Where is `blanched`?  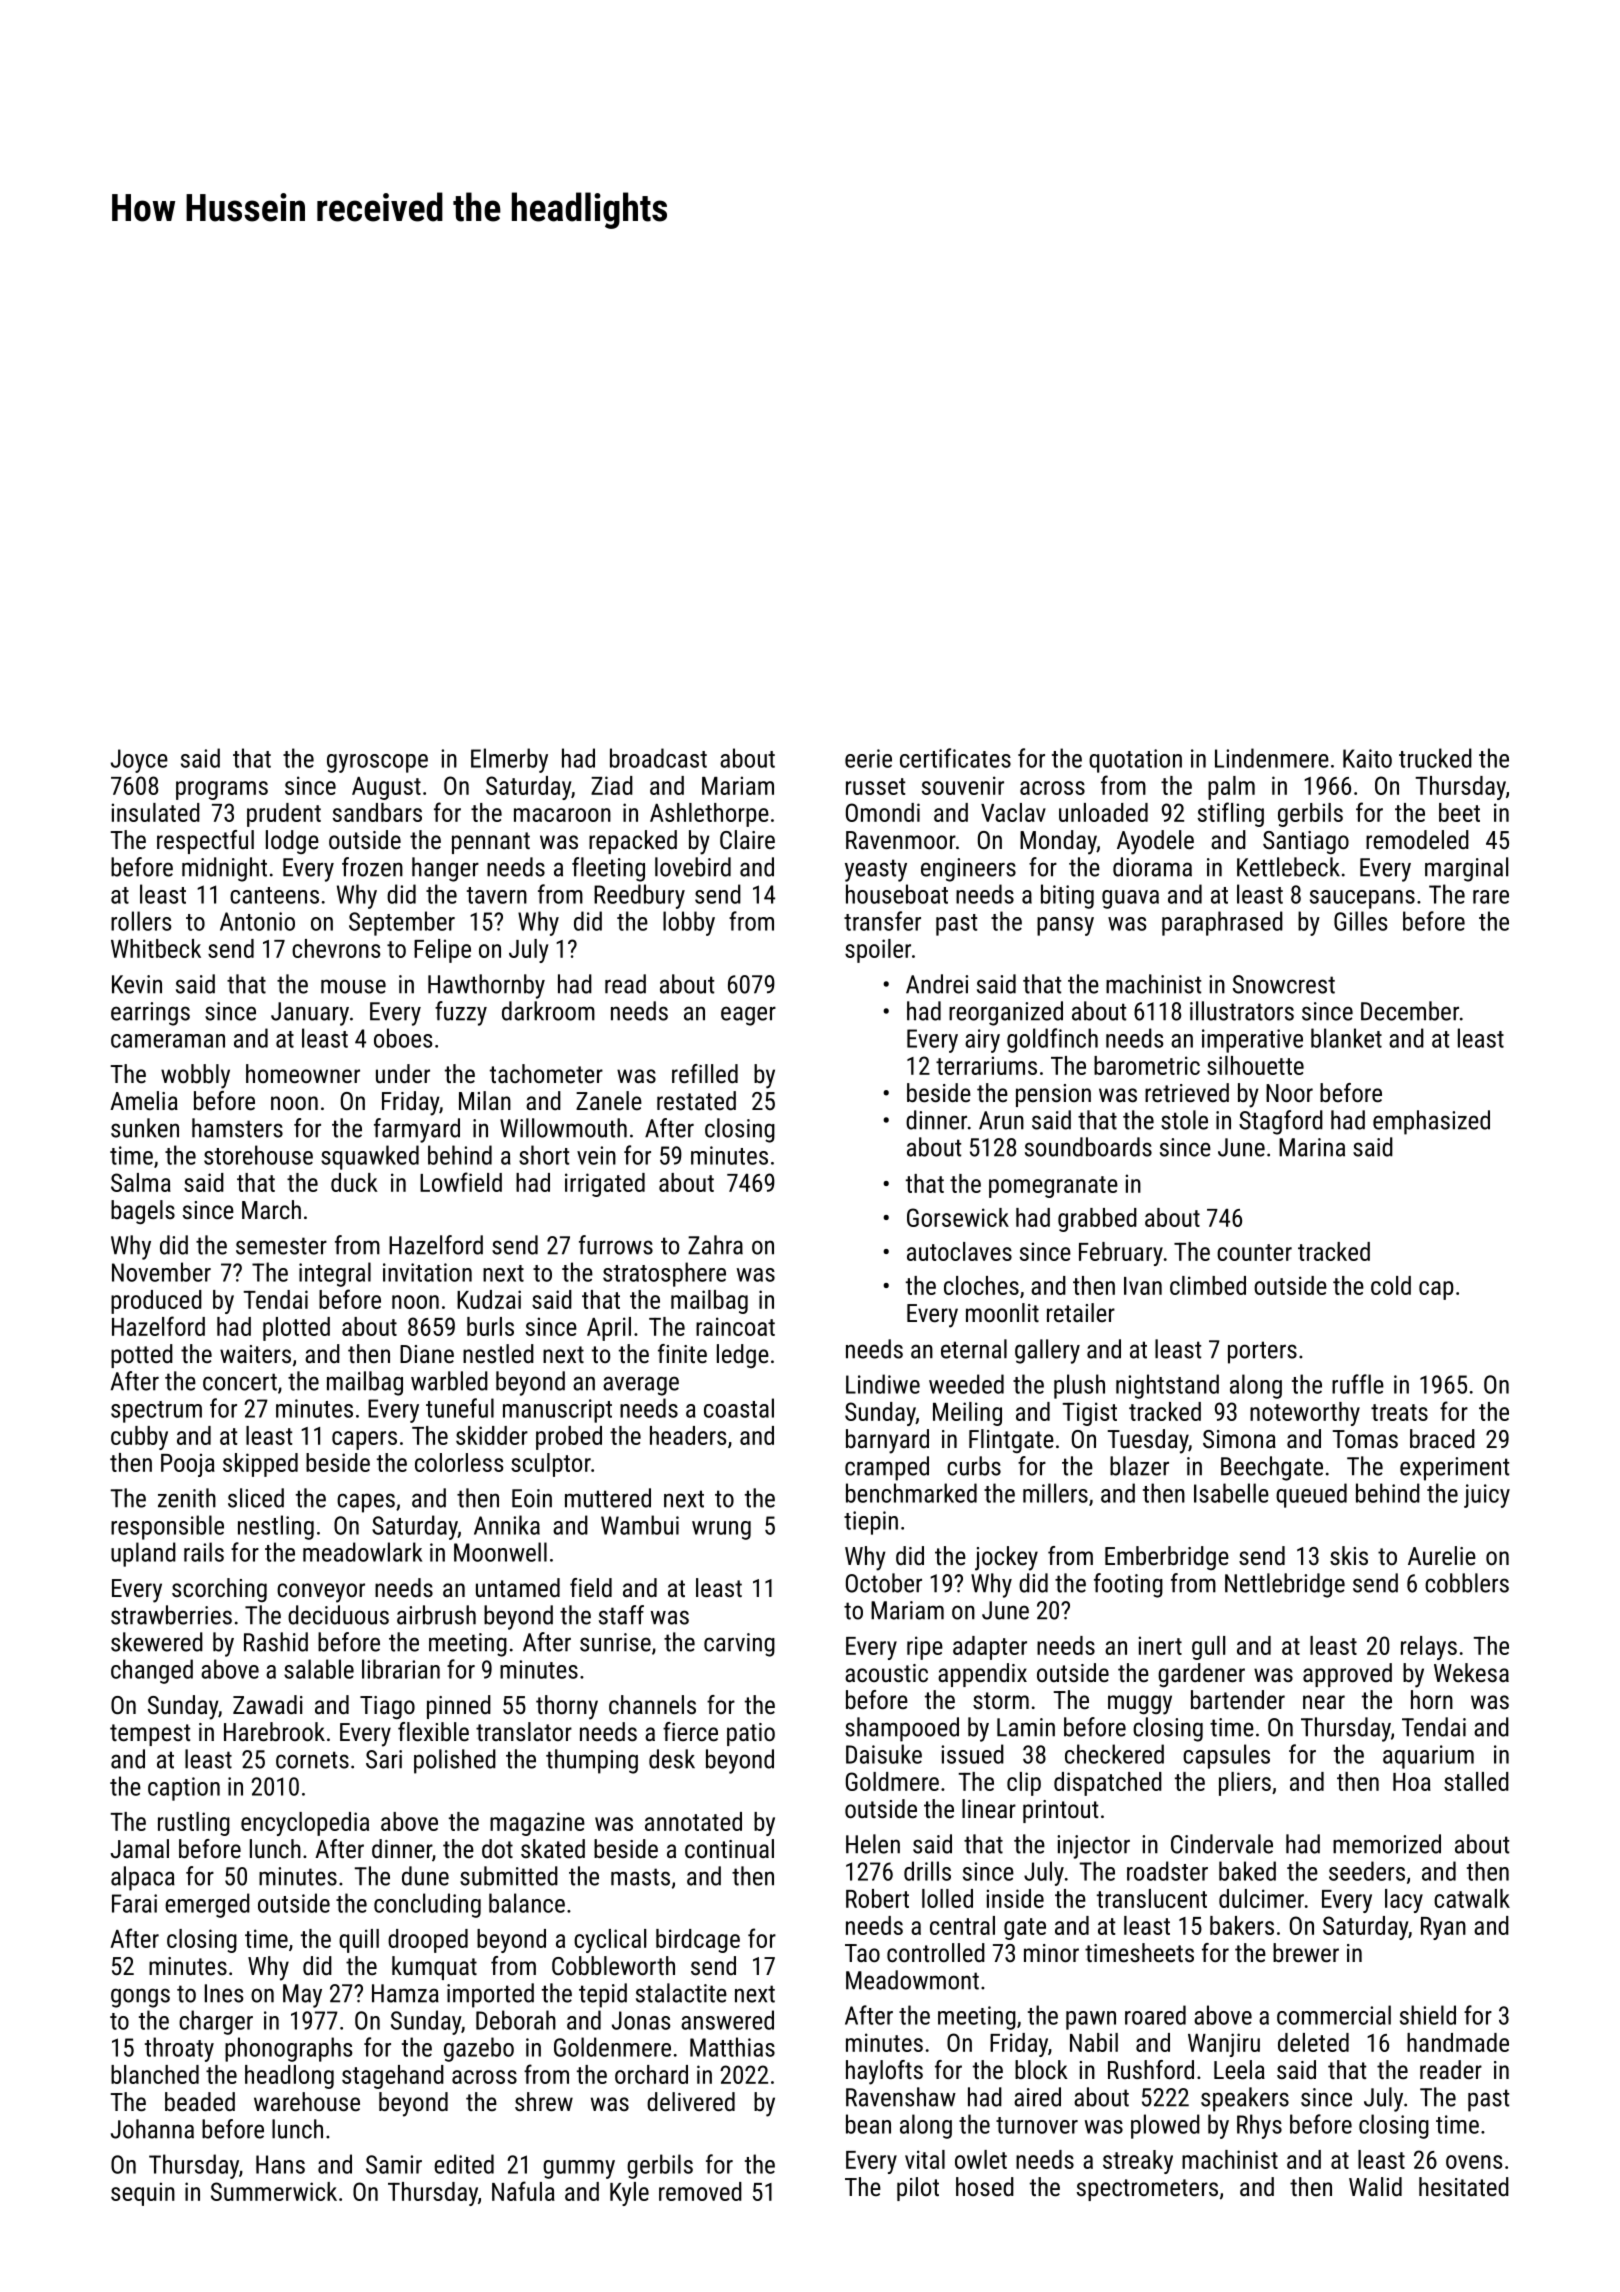 blanched is located at coordinates (155, 2074).
